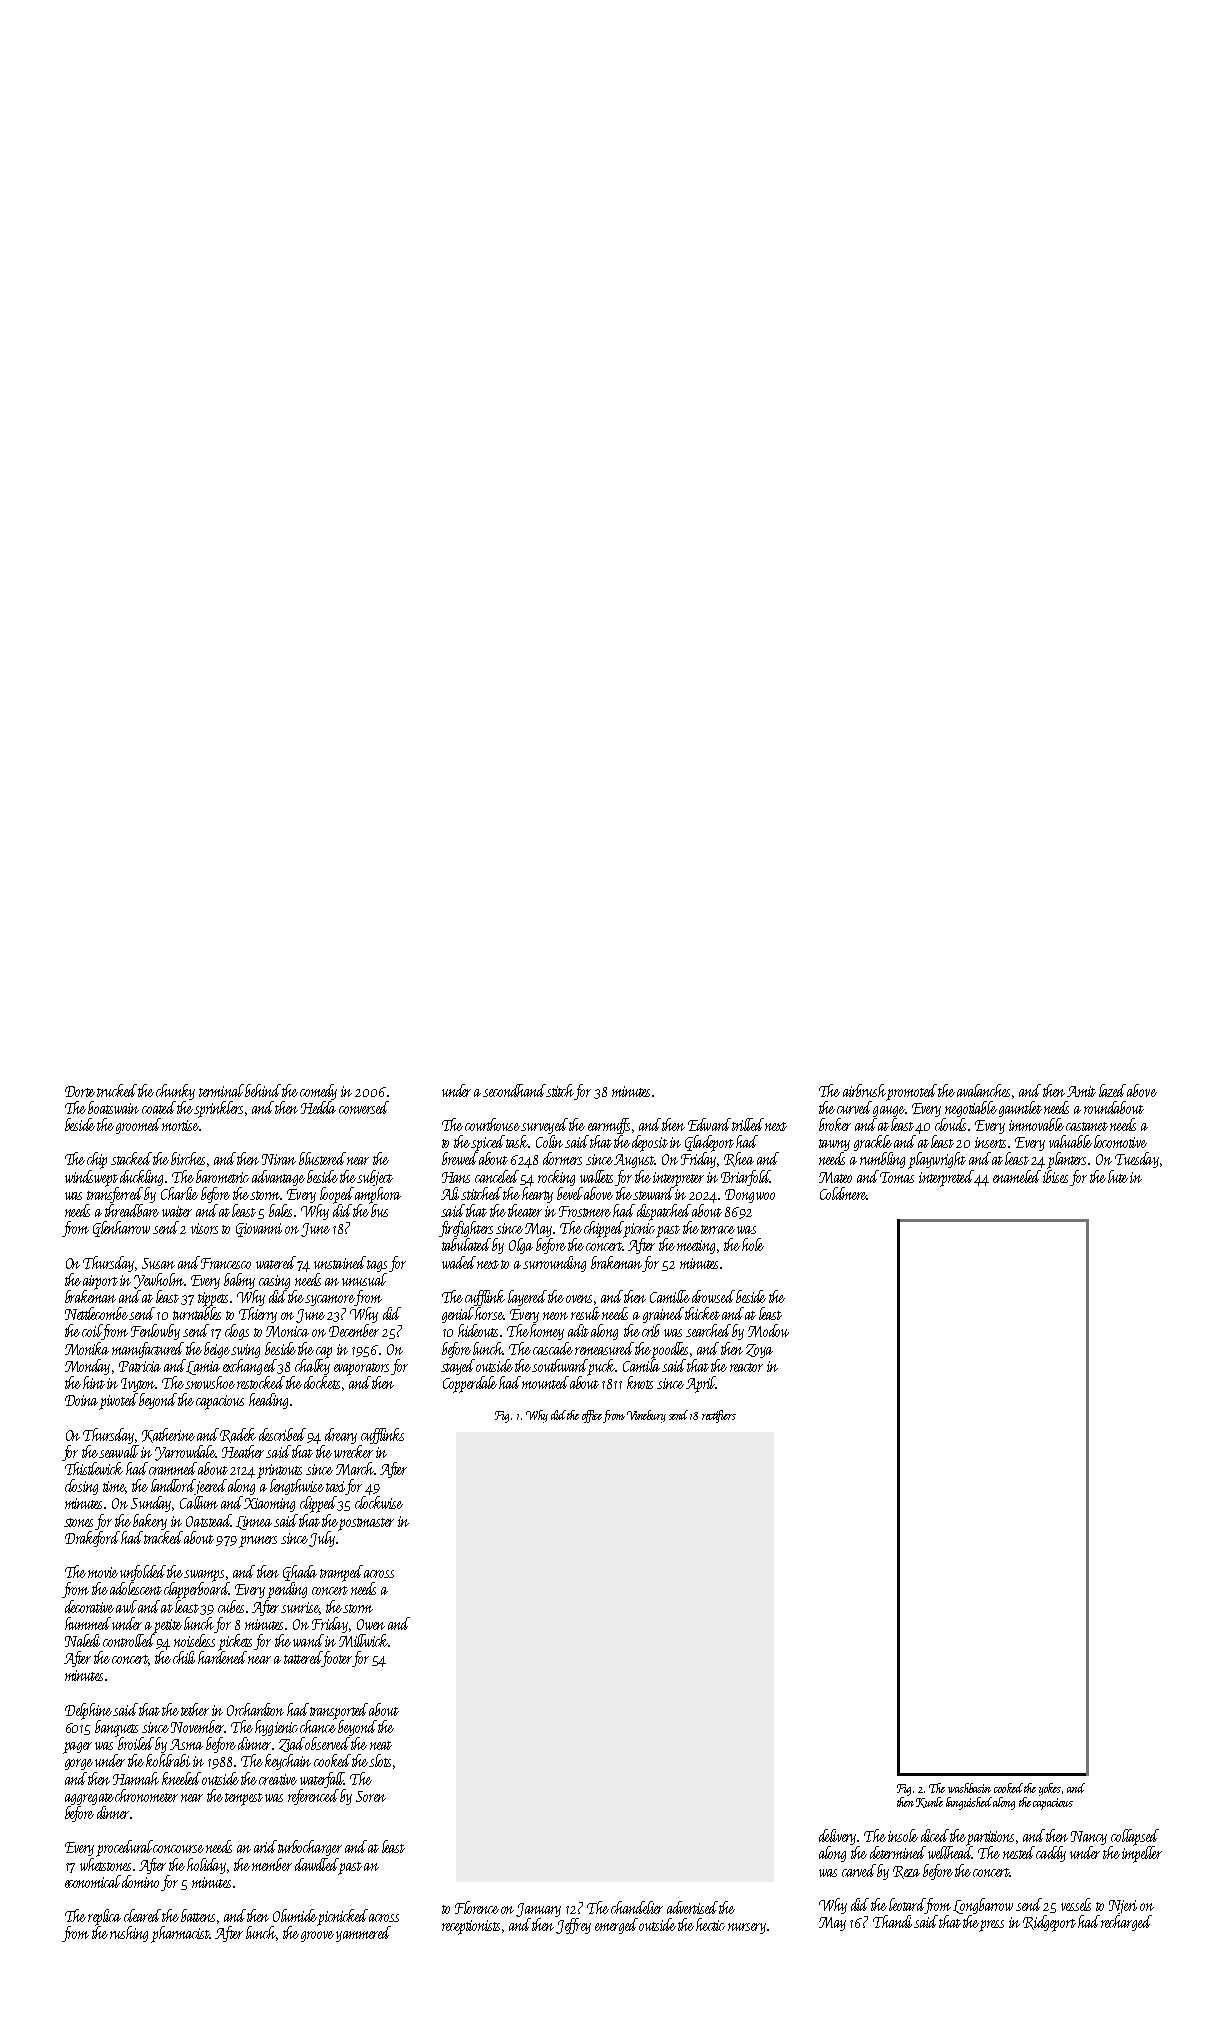 The width and height of the page is (1231, 2028). What do you see at coordinates (719, 1416) in the page?
I see `rectifiers` at bounding box center [719, 1416].
